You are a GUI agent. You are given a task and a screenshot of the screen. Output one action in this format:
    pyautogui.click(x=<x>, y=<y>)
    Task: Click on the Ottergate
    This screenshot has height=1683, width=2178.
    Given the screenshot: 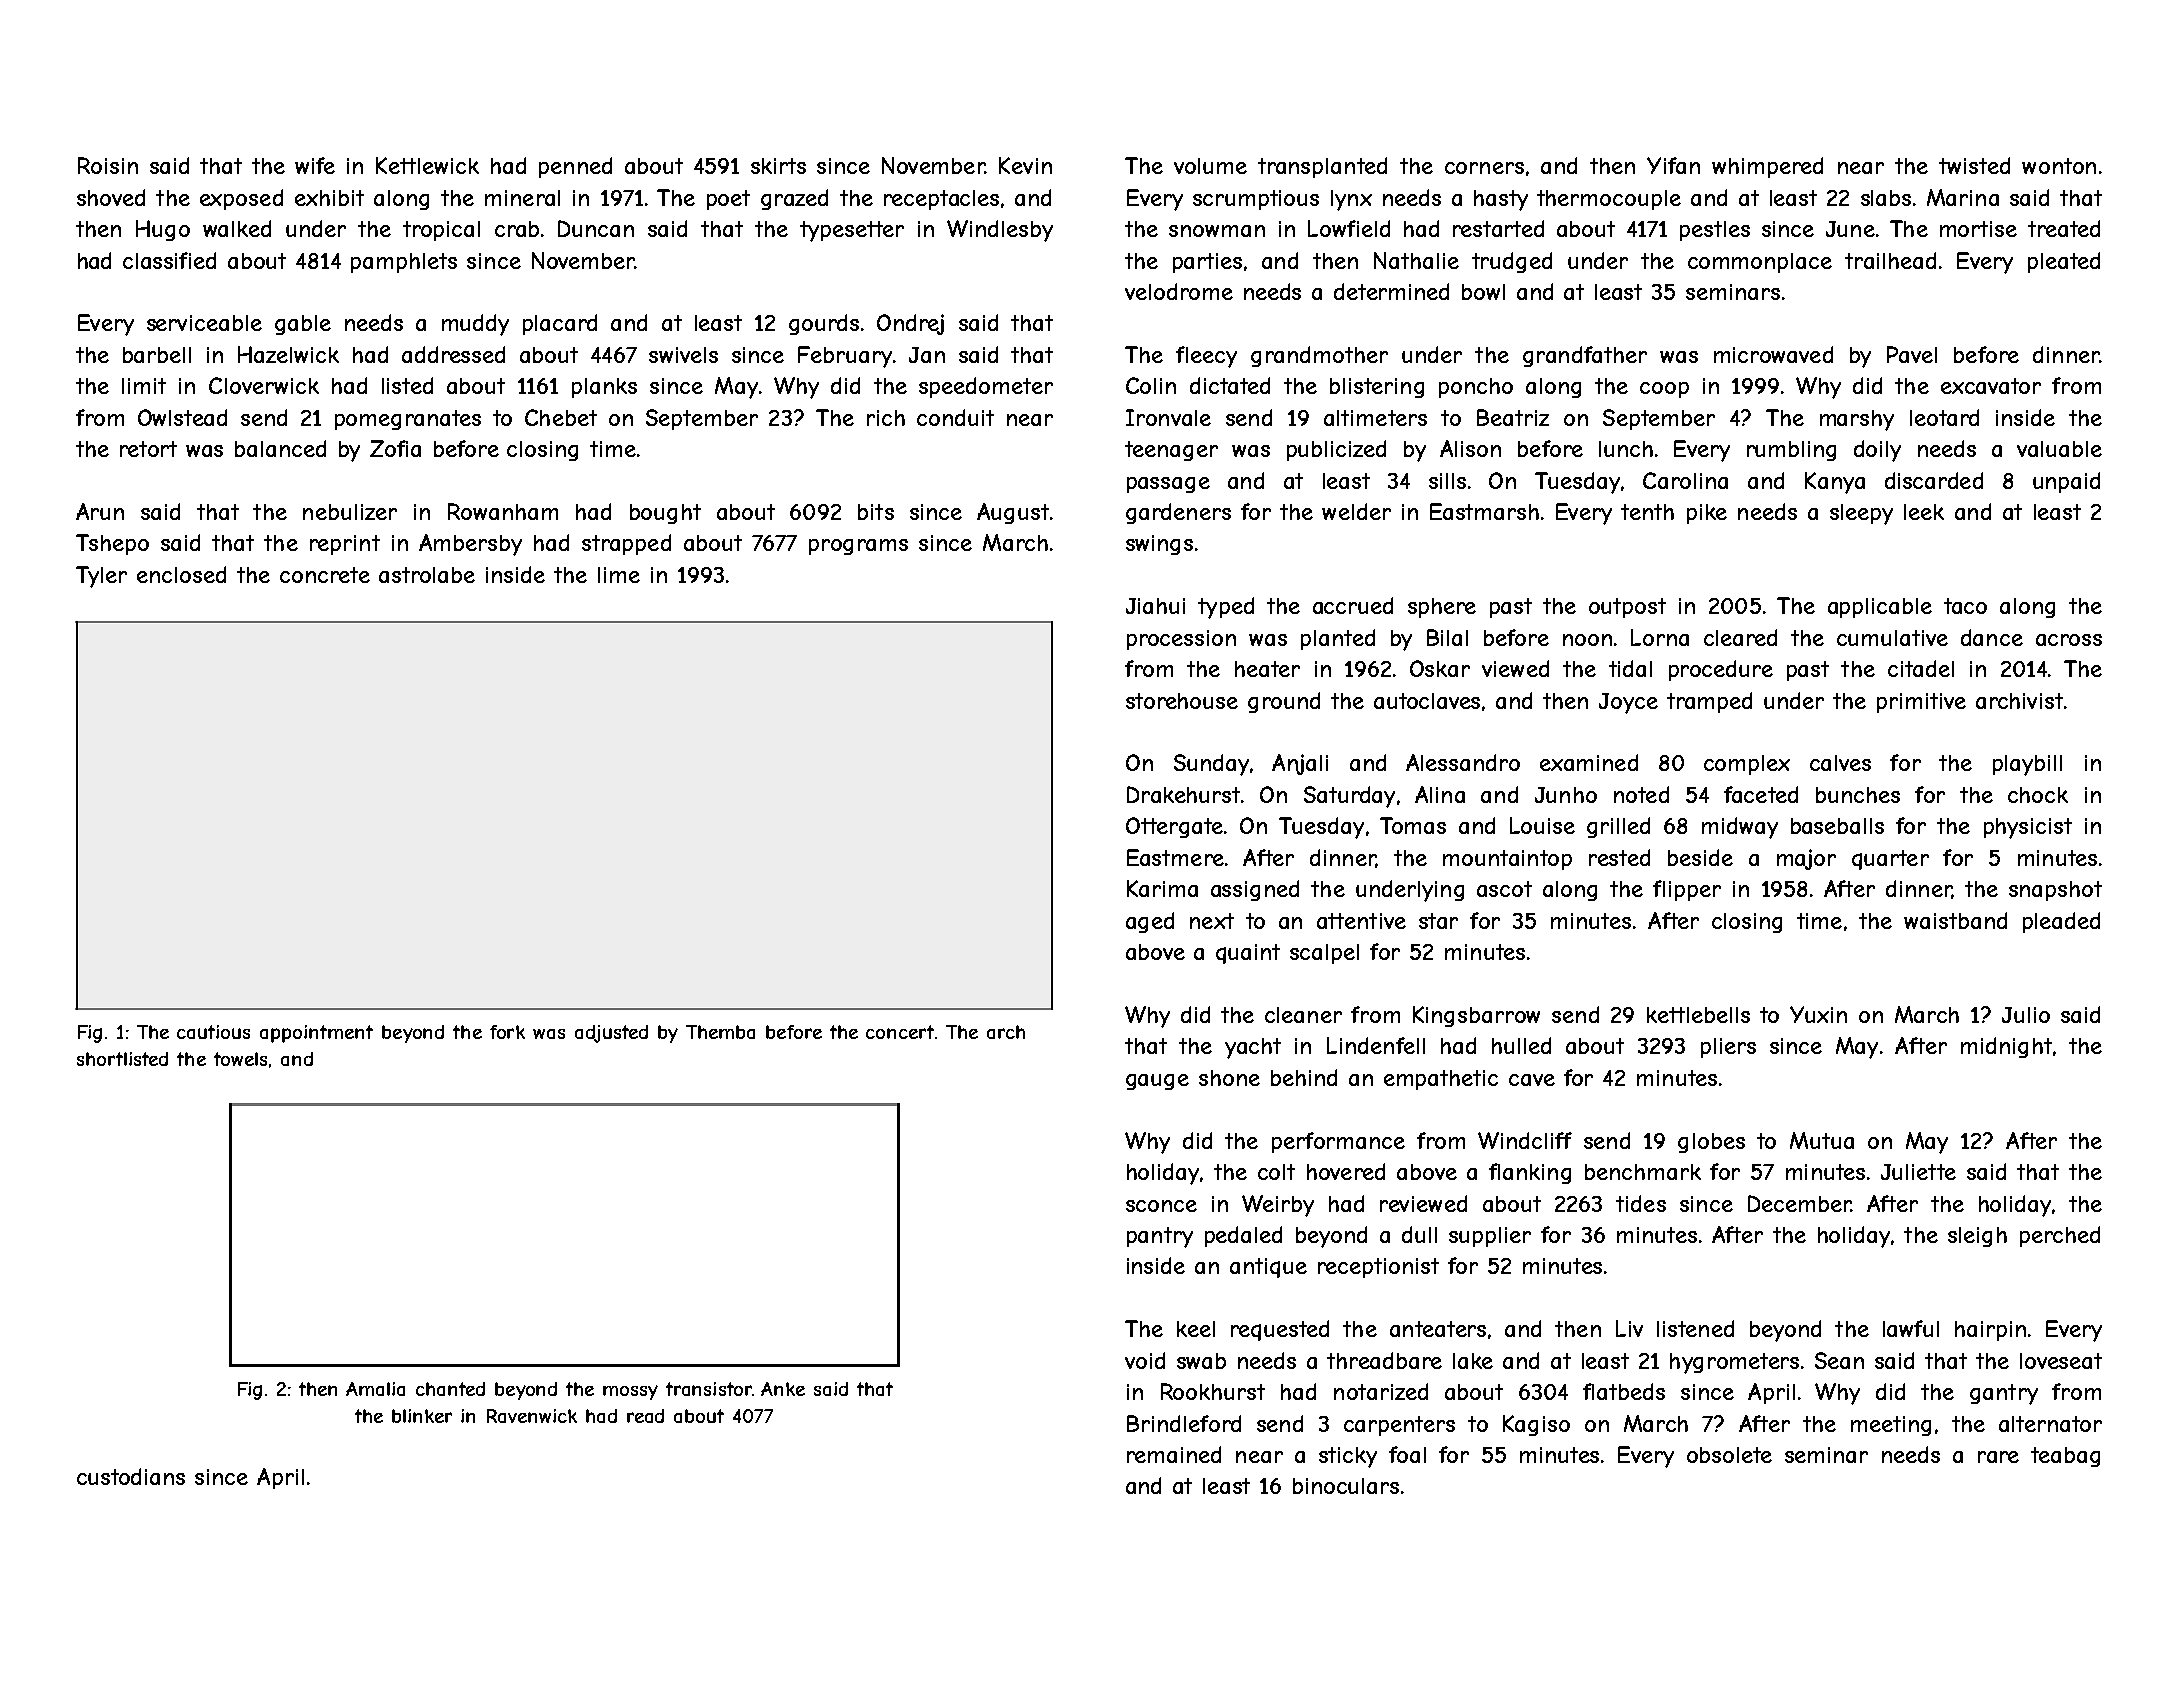 What is the action you would take?
    pyautogui.click(x=1174, y=827)
